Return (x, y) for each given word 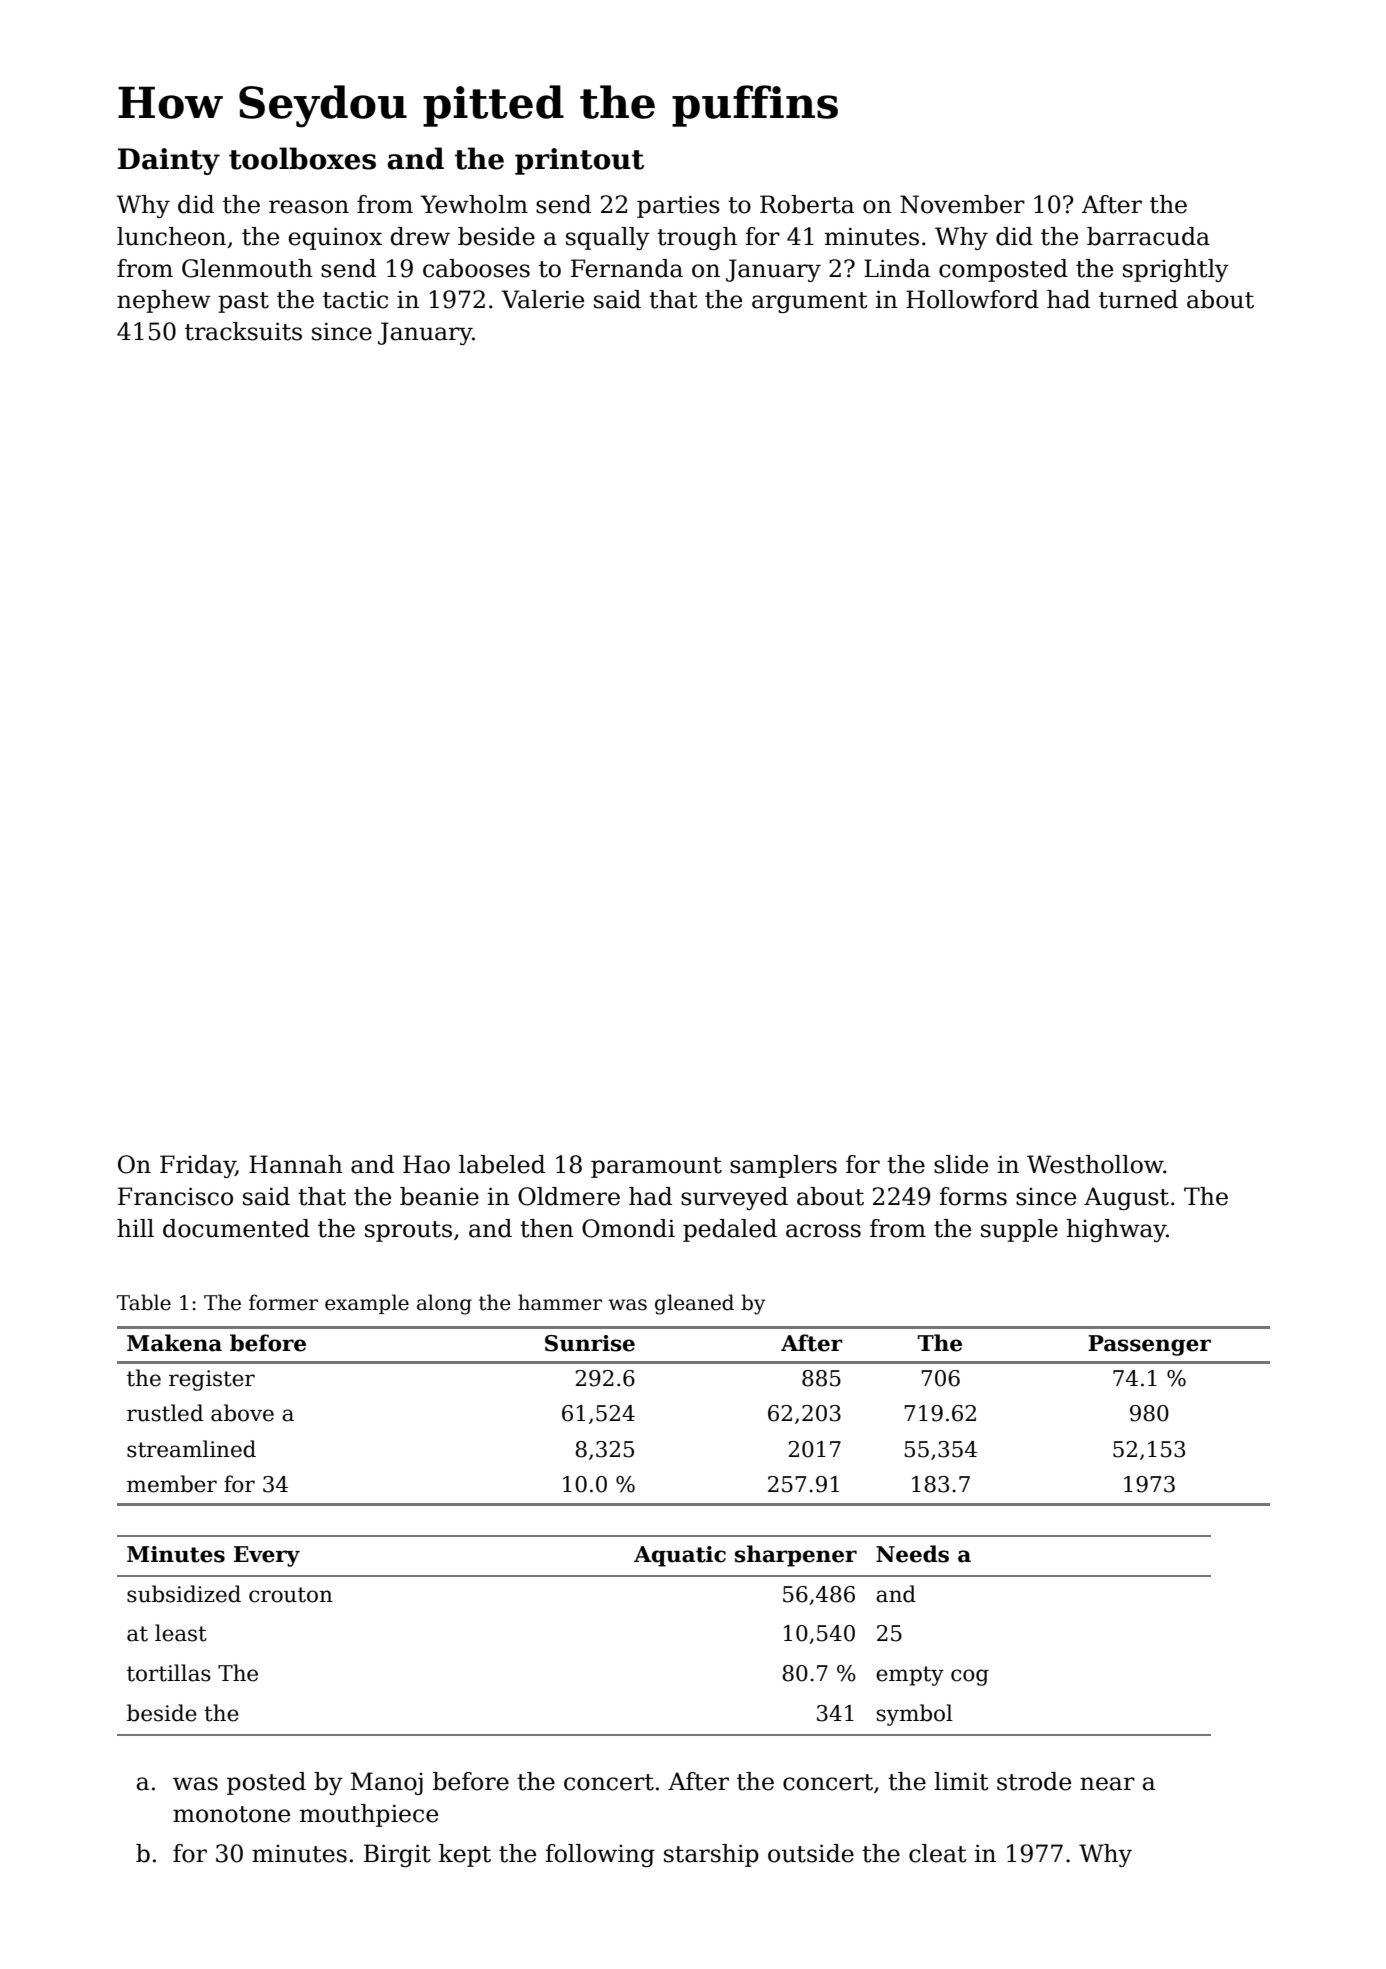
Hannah (296, 1164)
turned (1138, 299)
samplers (783, 1166)
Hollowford (972, 299)
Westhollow (1095, 1164)
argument (810, 302)
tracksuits (243, 331)
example (367, 1304)
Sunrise (590, 1343)
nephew (164, 301)
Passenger (1149, 1345)
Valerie (543, 299)
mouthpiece (369, 1815)
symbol (915, 1715)
